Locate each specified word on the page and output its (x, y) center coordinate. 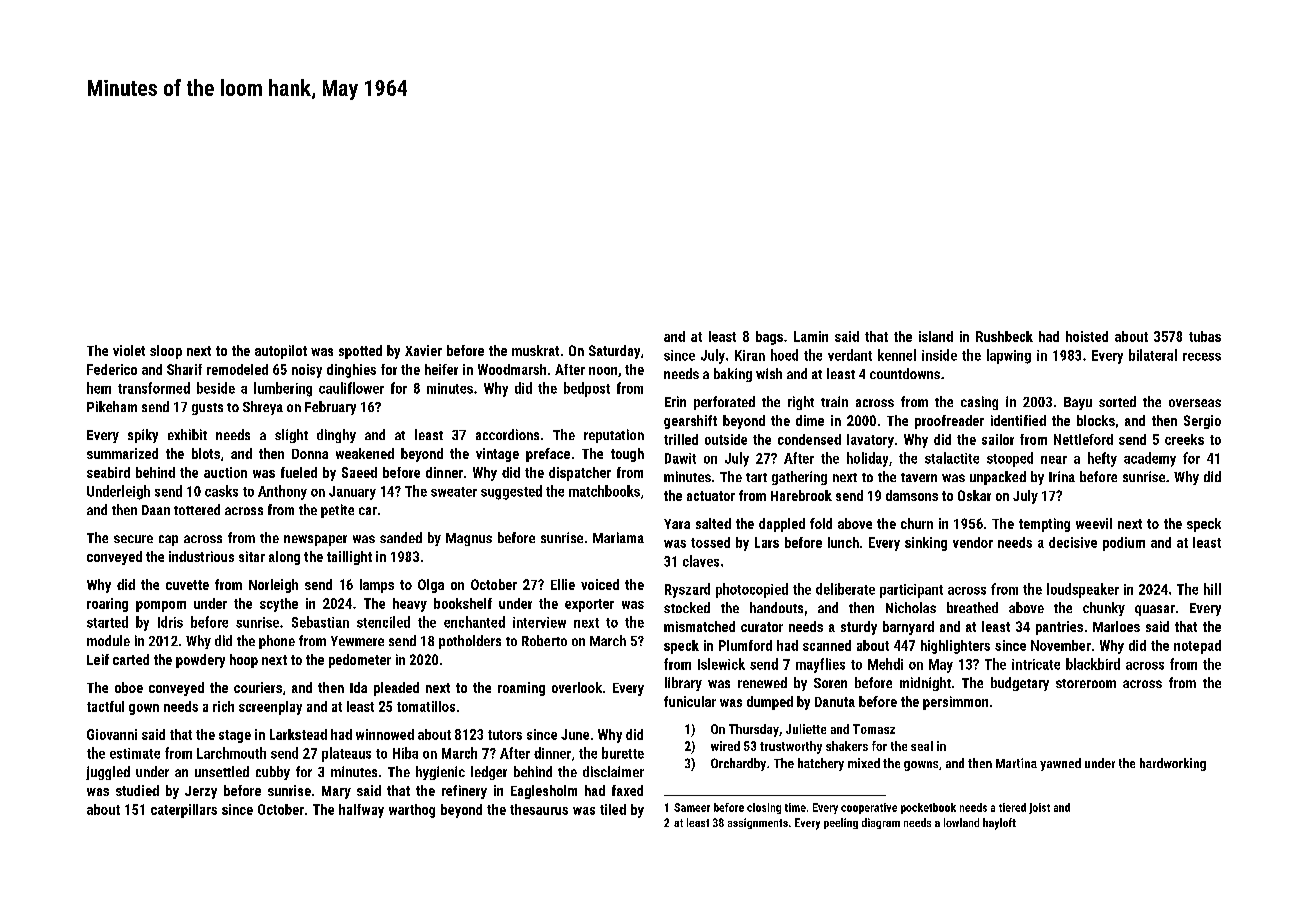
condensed (809, 439)
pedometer (360, 661)
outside (726, 439)
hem (99, 388)
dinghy (336, 436)
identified (1018, 420)
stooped (1010, 459)
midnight (925, 684)
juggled (108, 773)
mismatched (699, 626)
